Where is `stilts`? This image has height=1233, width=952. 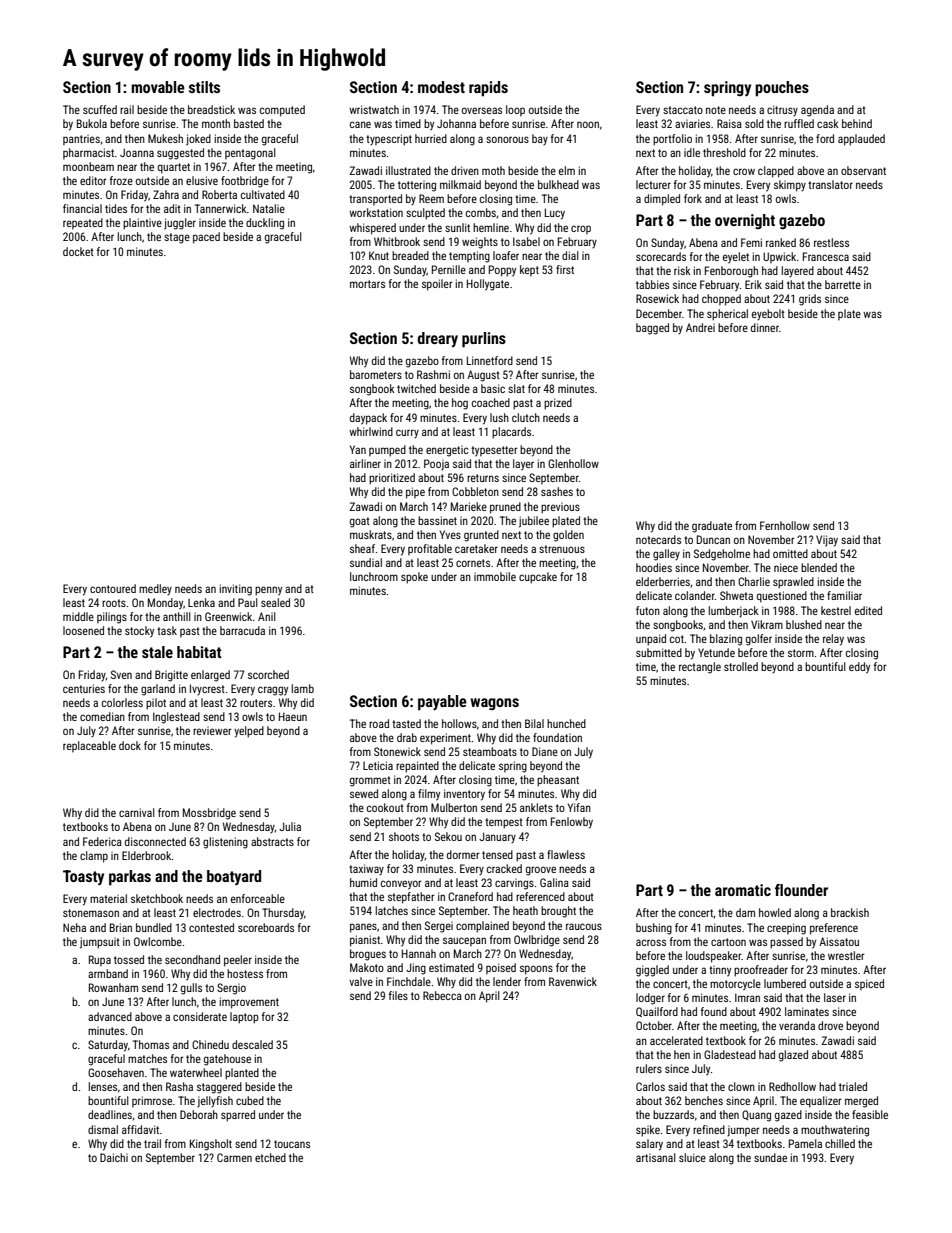 stilts is located at coordinates (204, 87).
